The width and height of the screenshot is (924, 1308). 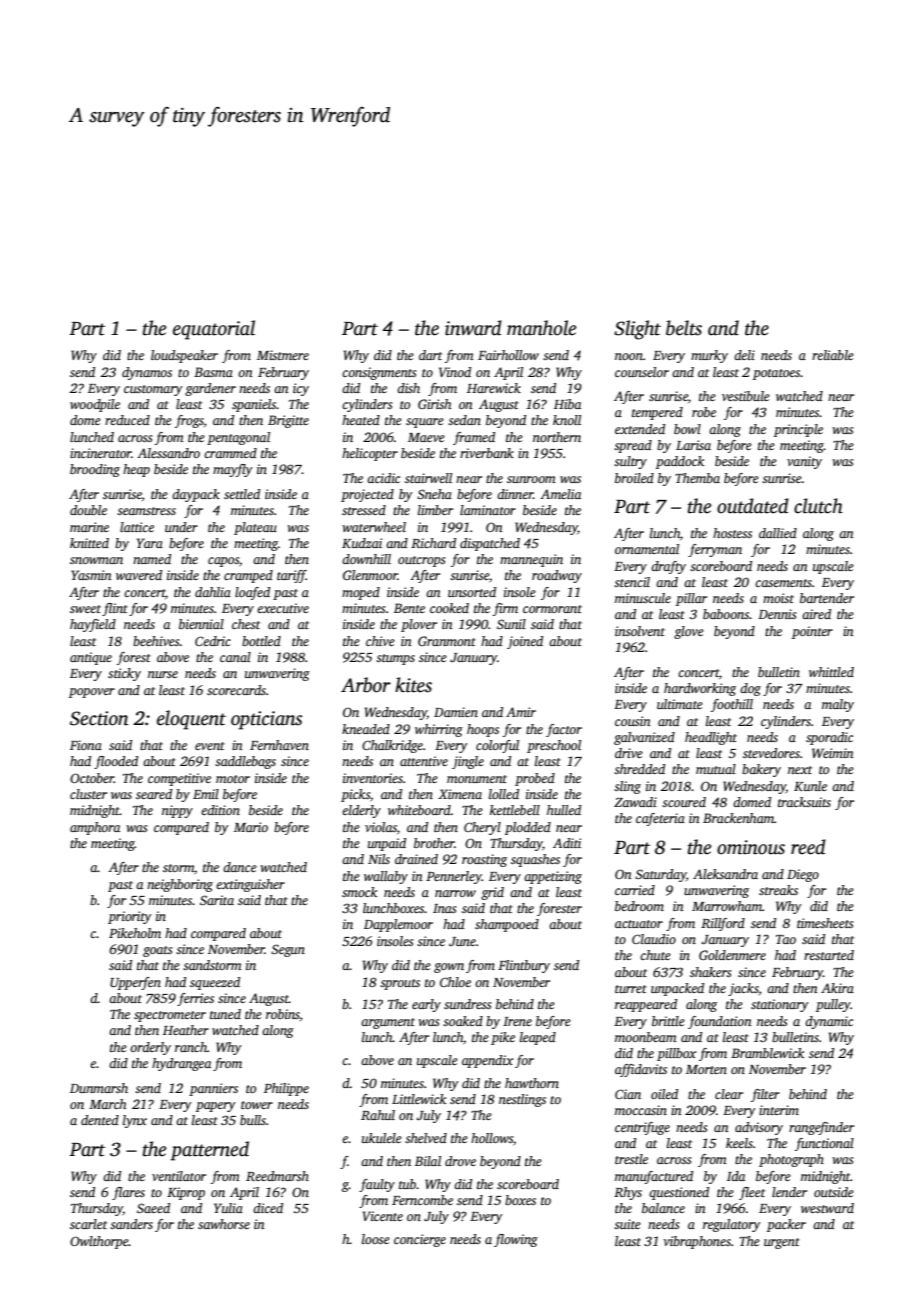 What do you see at coordinates (460, 794) in the screenshot?
I see `Ximena` at bounding box center [460, 794].
